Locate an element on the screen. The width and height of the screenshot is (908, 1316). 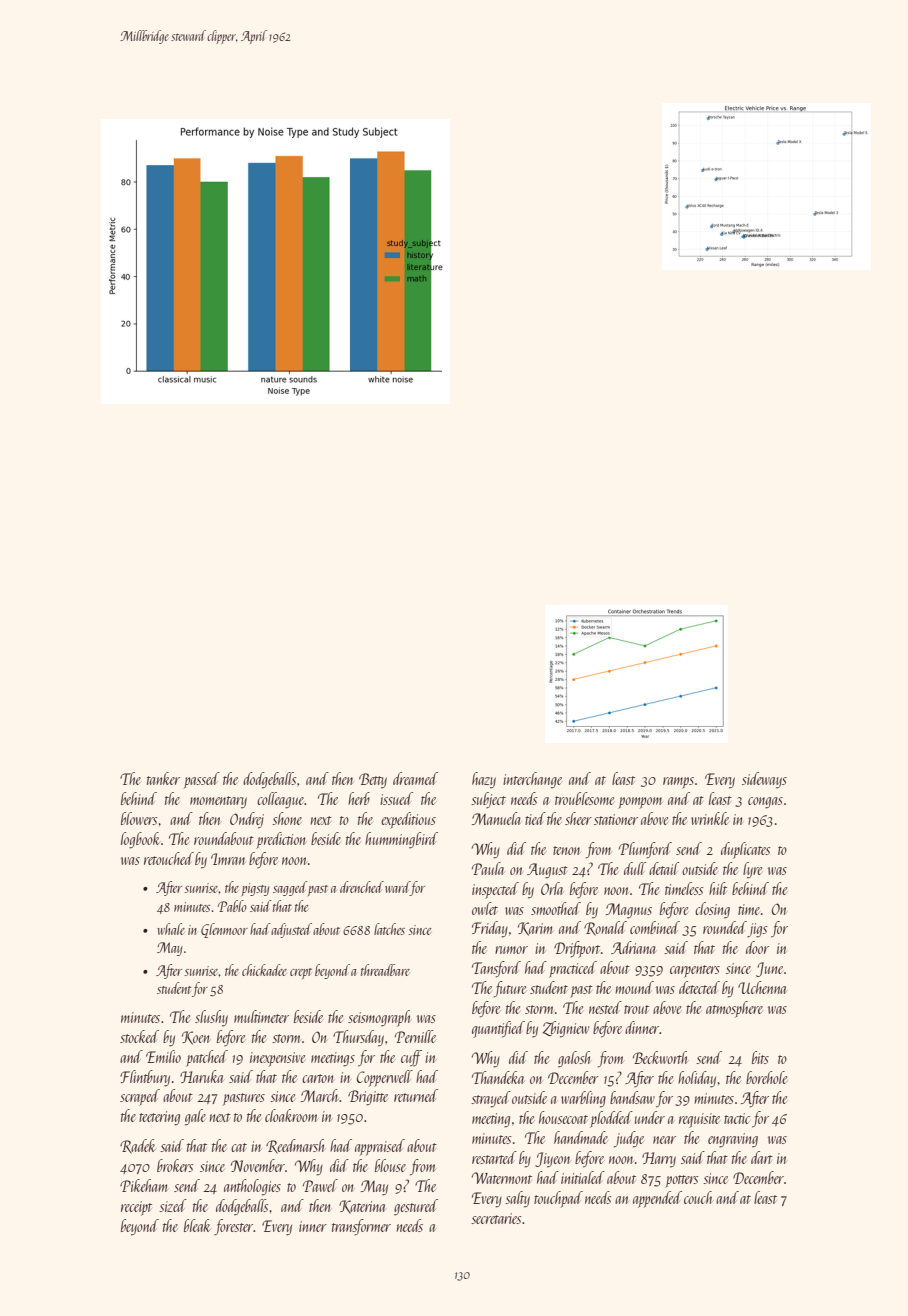
chickadee is located at coordinates (264, 970).
